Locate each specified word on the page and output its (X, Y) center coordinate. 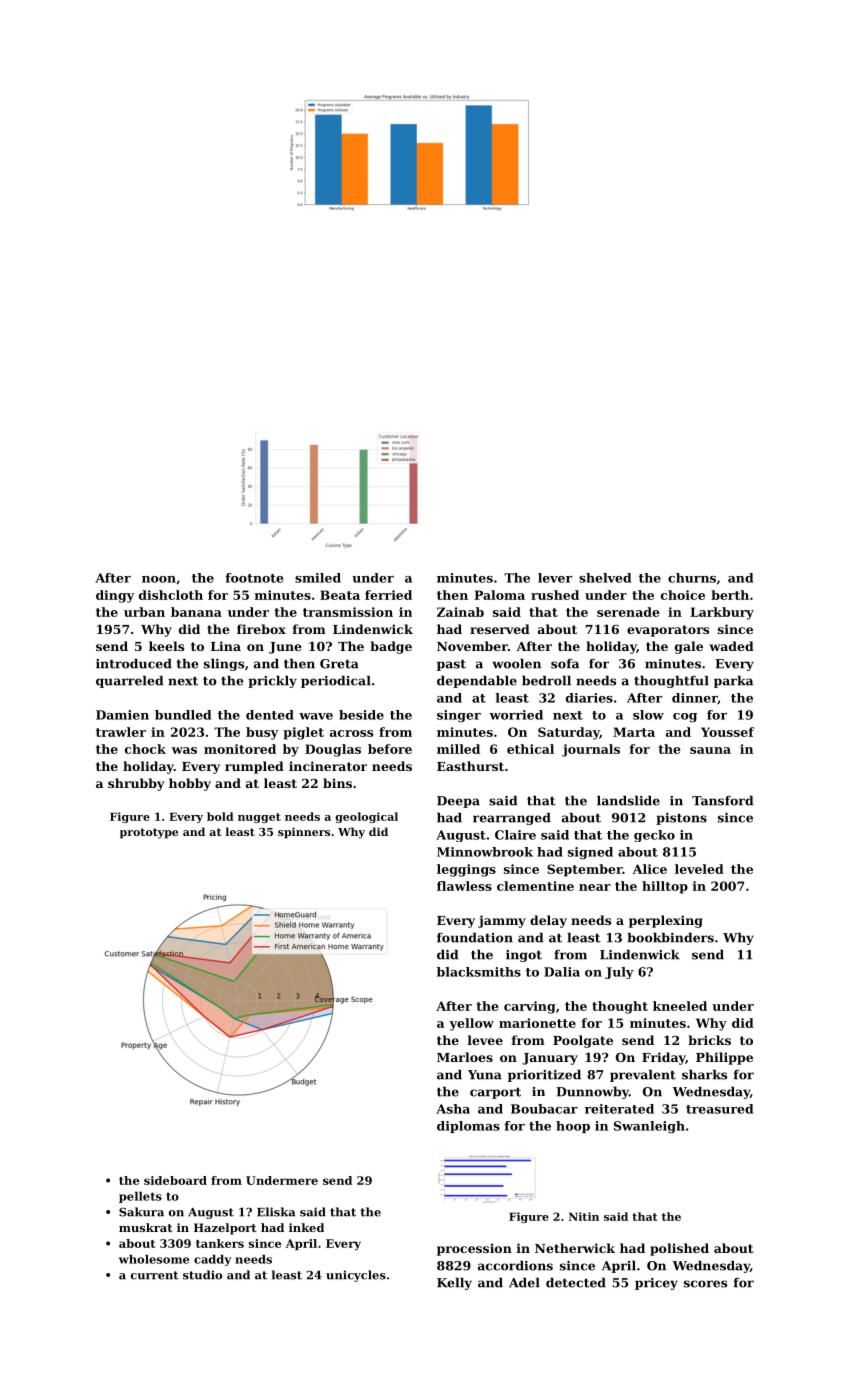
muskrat (145, 1227)
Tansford (722, 800)
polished (679, 1249)
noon (159, 579)
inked (306, 1227)
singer (459, 716)
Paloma (499, 595)
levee (485, 1040)
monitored (240, 749)
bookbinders (671, 937)
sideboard (175, 1180)
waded (731, 646)
